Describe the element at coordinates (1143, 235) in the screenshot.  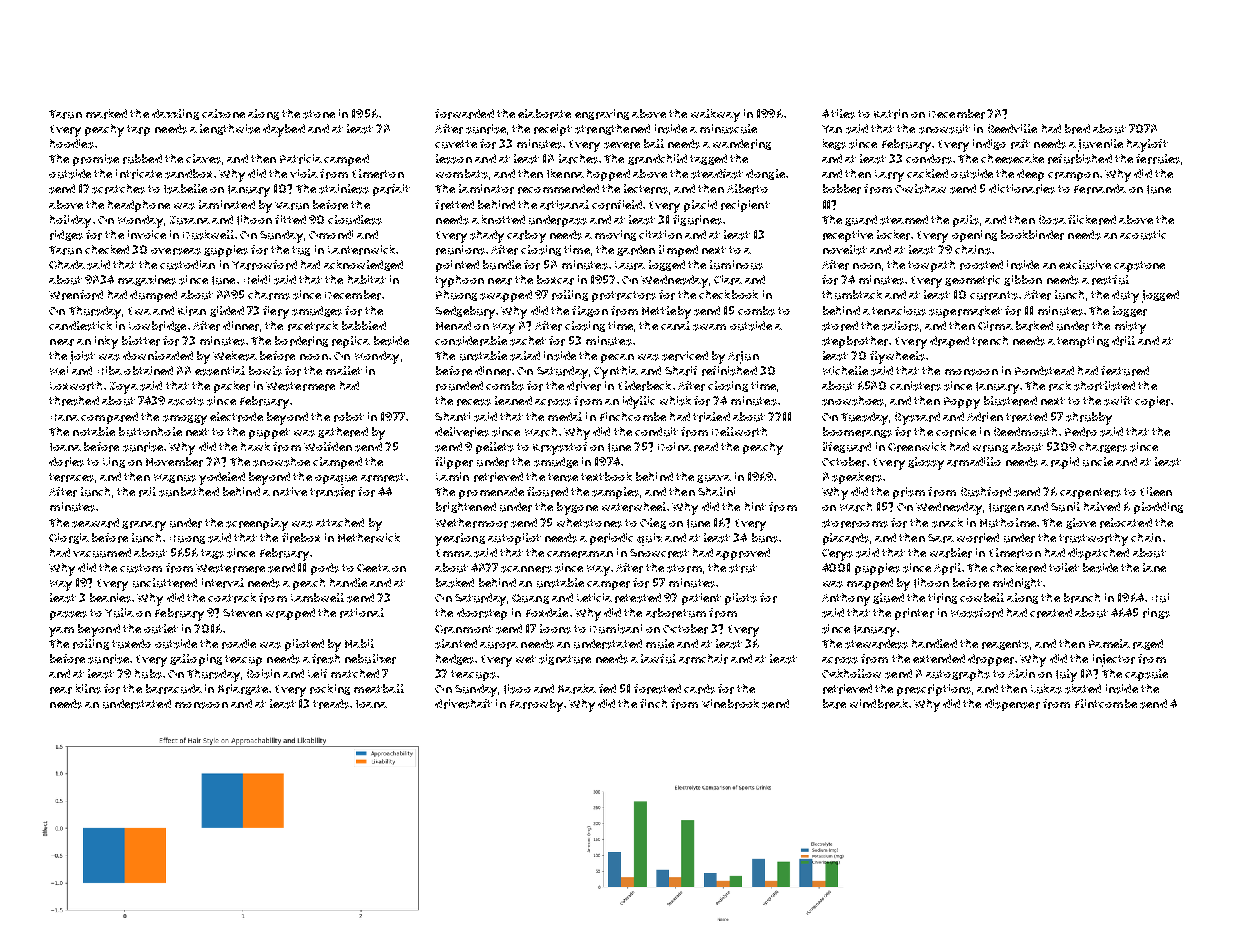
I see `acoustic` at that location.
